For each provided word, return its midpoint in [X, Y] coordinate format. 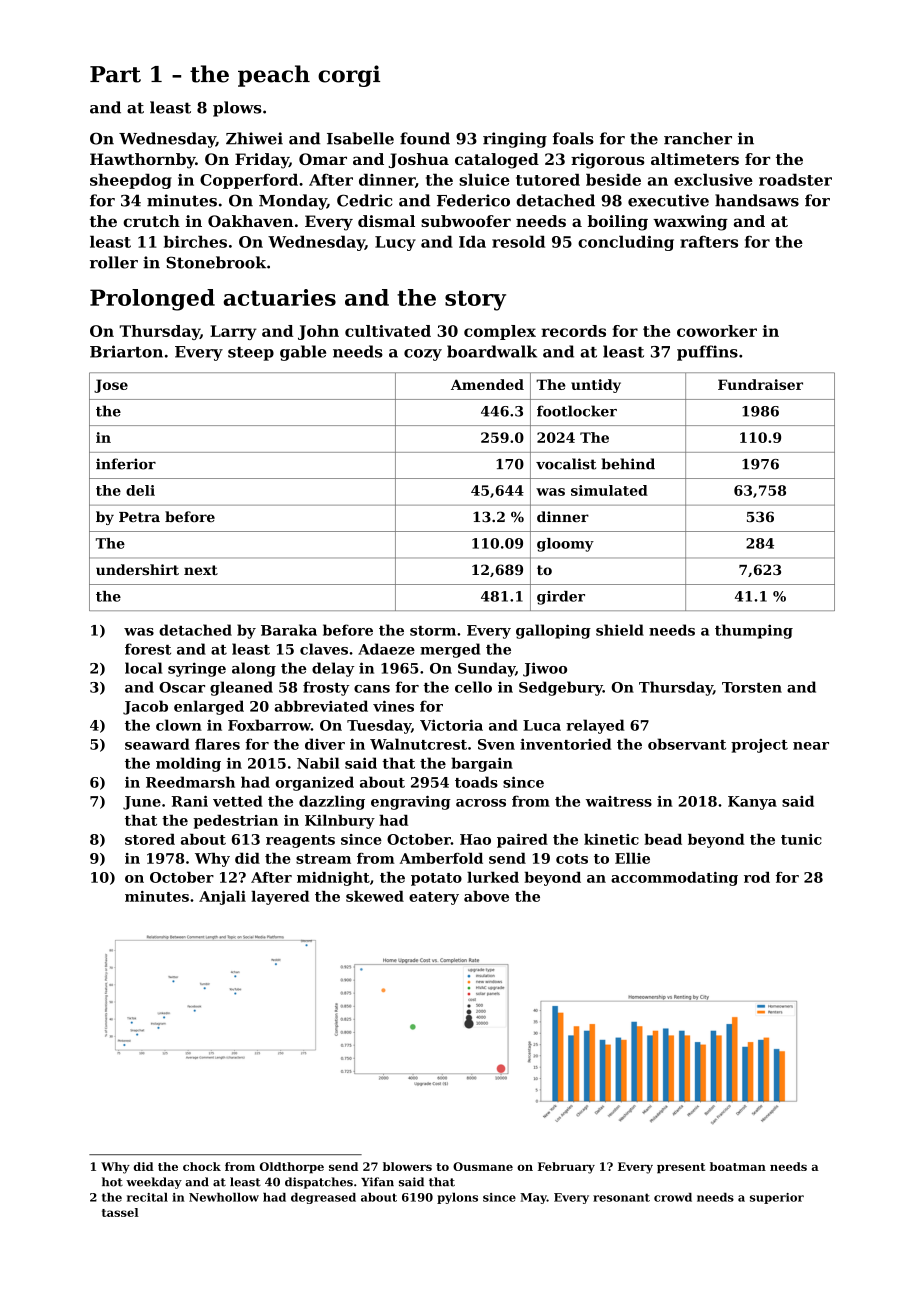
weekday [154, 1183]
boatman [738, 1166]
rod [757, 877]
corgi [349, 76]
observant [687, 744]
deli [140, 490]
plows [237, 109]
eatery [434, 898]
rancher [698, 138]
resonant [621, 1197]
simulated [609, 490]
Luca [542, 725]
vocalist [566, 464]
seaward [157, 744]
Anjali [222, 898]
